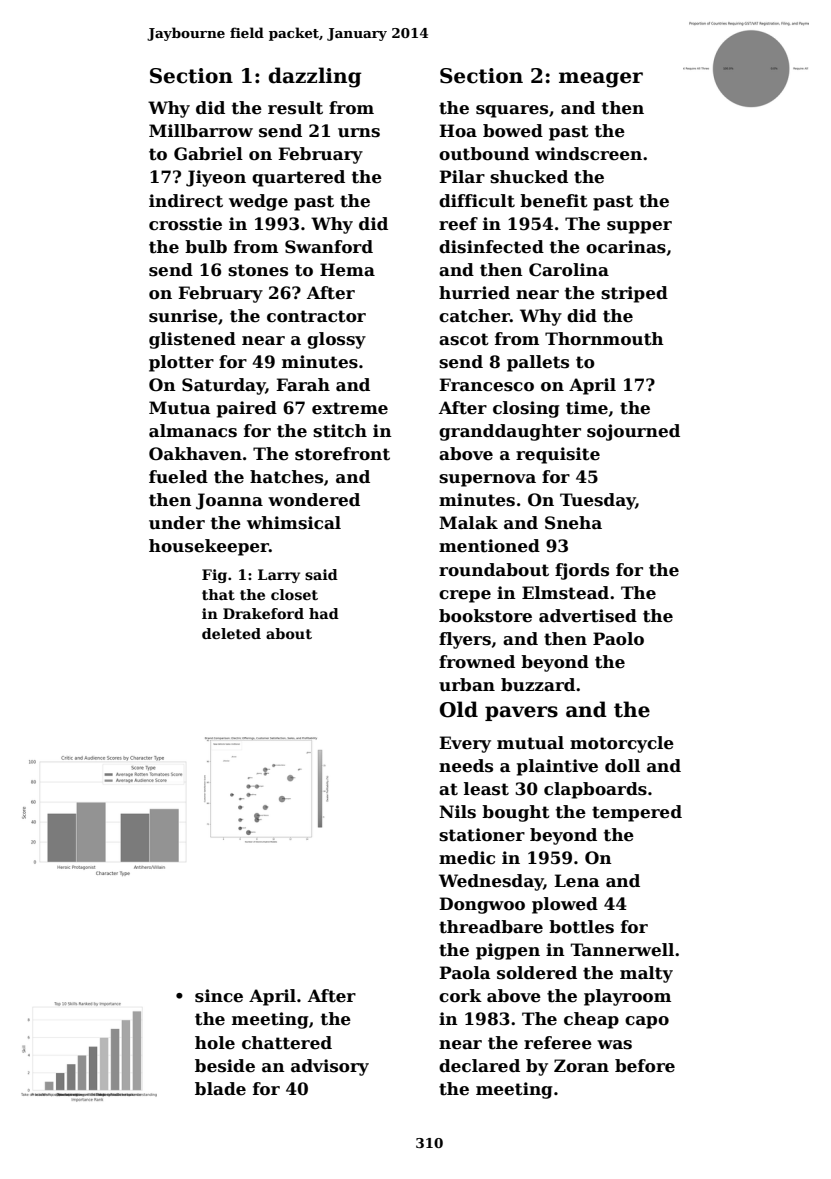 The width and height of the page is (831, 1179). Describe the element at coordinates (474, 316) in the page. I see `catcher` at that location.
